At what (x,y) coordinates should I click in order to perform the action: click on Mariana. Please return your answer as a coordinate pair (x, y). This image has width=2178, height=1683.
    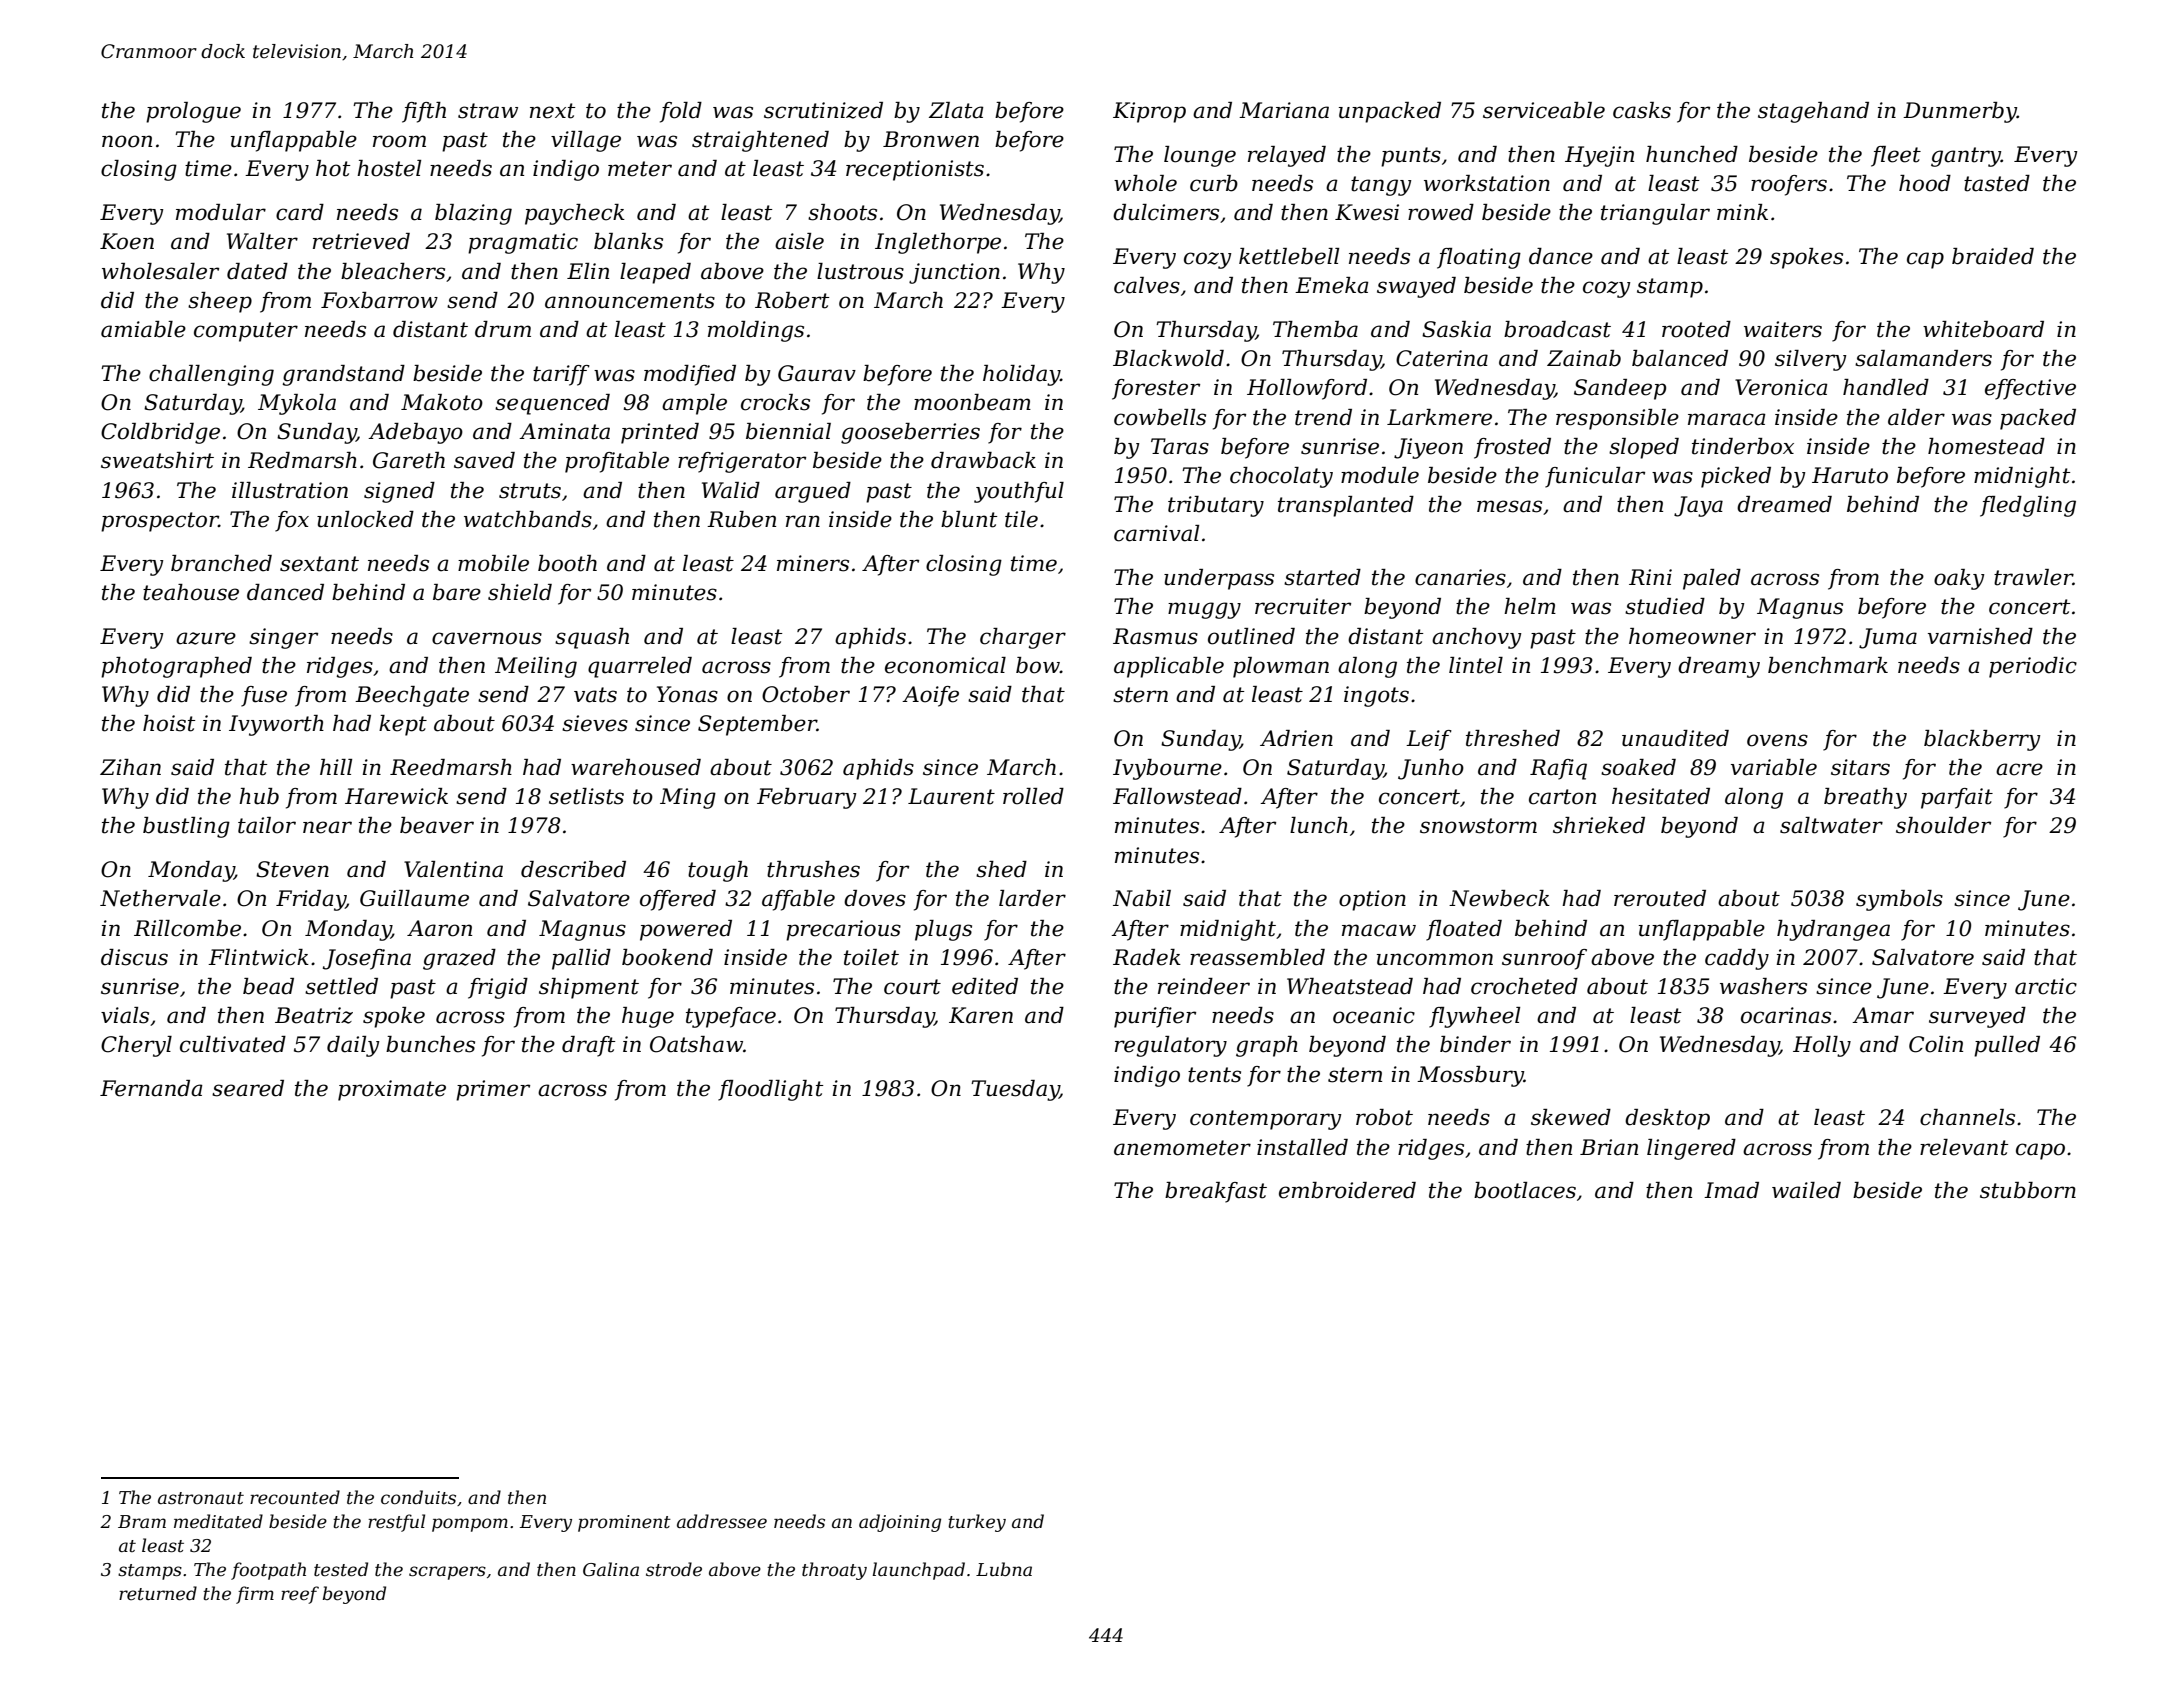
    Looking at the image, I should click on (1284, 110).
